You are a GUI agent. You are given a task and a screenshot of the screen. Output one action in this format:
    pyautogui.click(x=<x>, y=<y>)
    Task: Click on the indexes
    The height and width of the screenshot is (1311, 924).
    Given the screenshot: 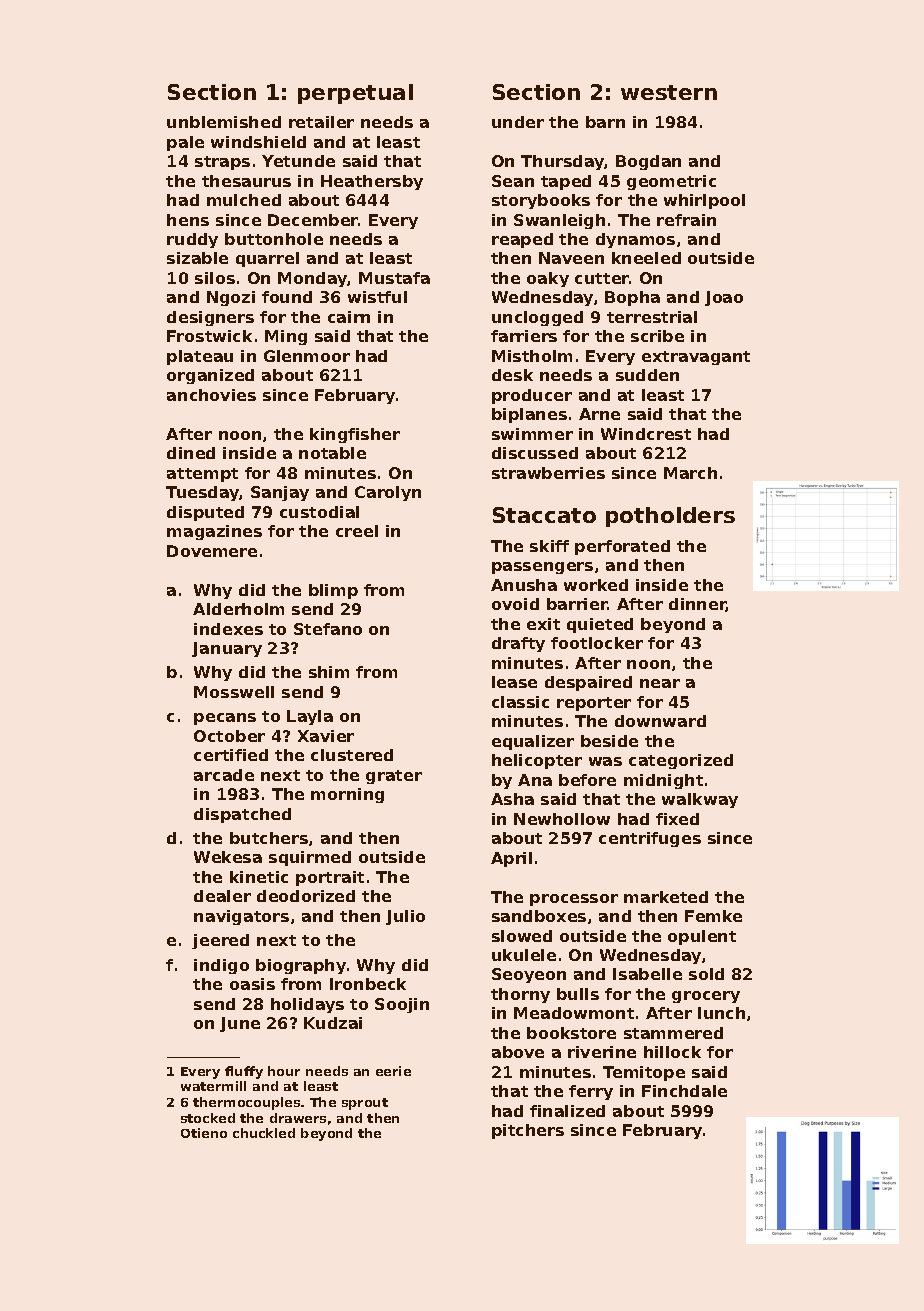 What is the action you would take?
    pyautogui.click(x=228, y=629)
